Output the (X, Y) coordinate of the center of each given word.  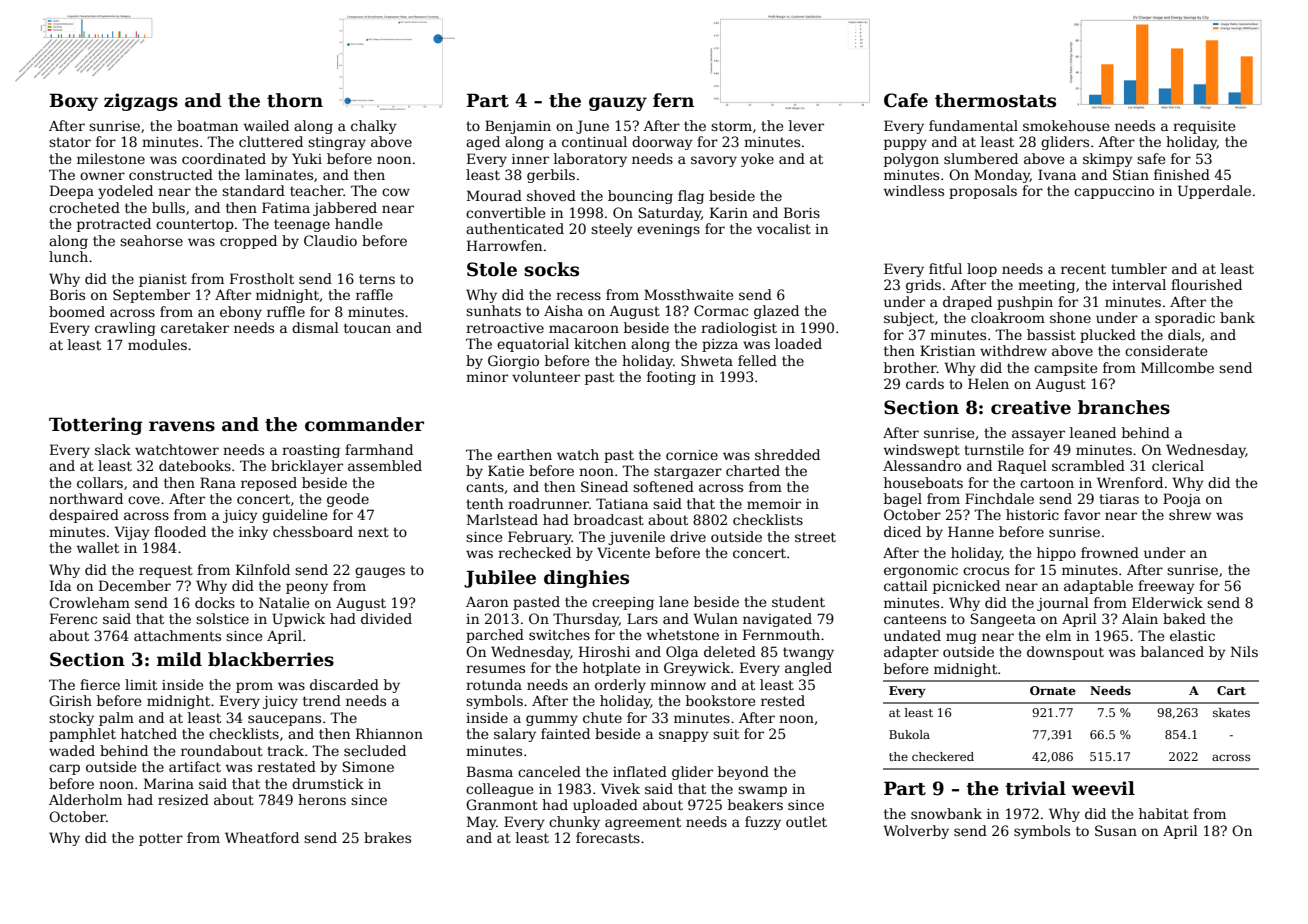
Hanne (971, 531)
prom (254, 687)
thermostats (995, 100)
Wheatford (262, 837)
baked (1184, 618)
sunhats (493, 310)
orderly (620, 686)
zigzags (141, 102)
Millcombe (1177, 367)
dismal (315, 327)
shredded (787, 454)
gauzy (618, 104)
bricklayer (307, 467)
